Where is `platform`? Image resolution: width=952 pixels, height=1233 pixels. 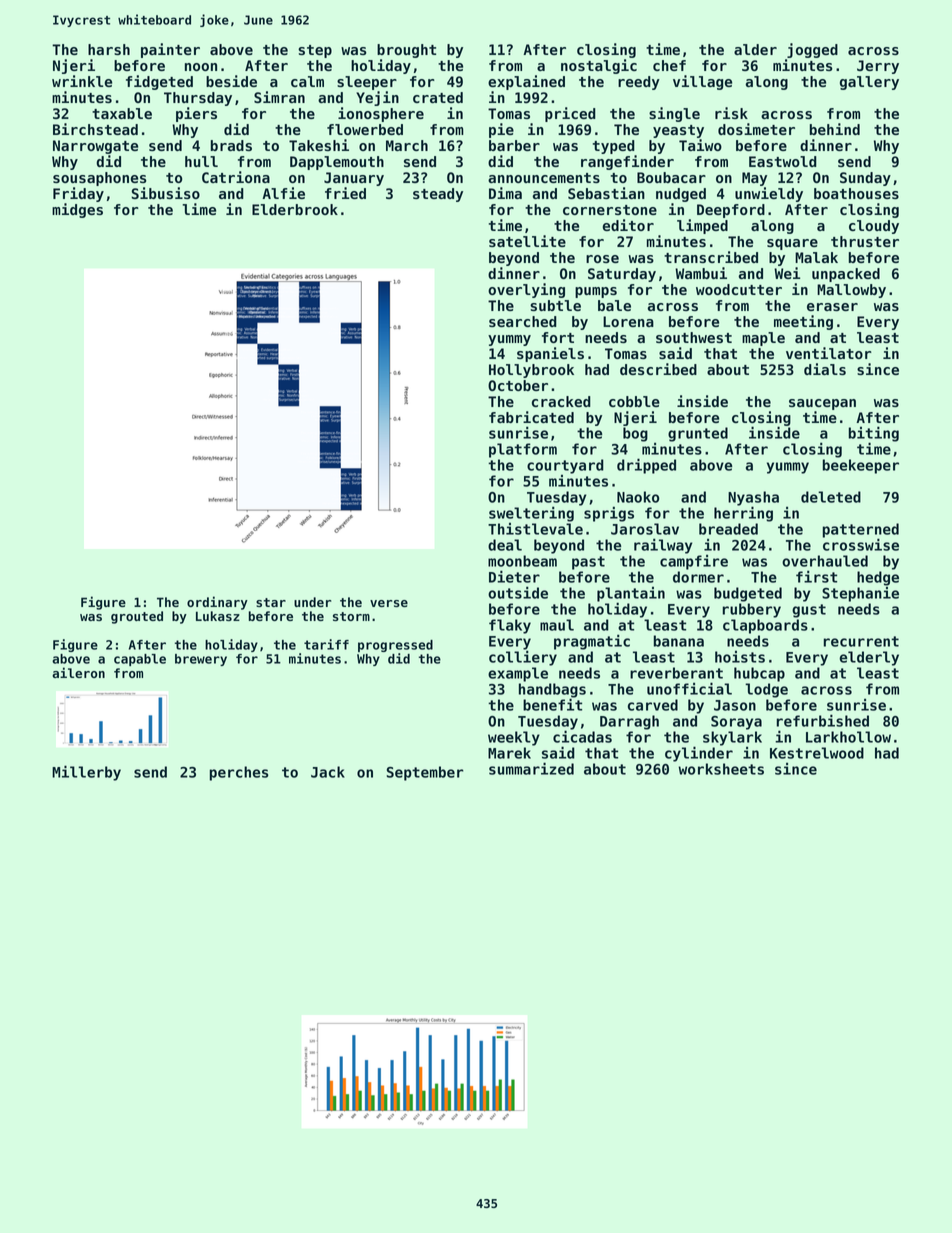
platform is located at coordinates (523, 450).
